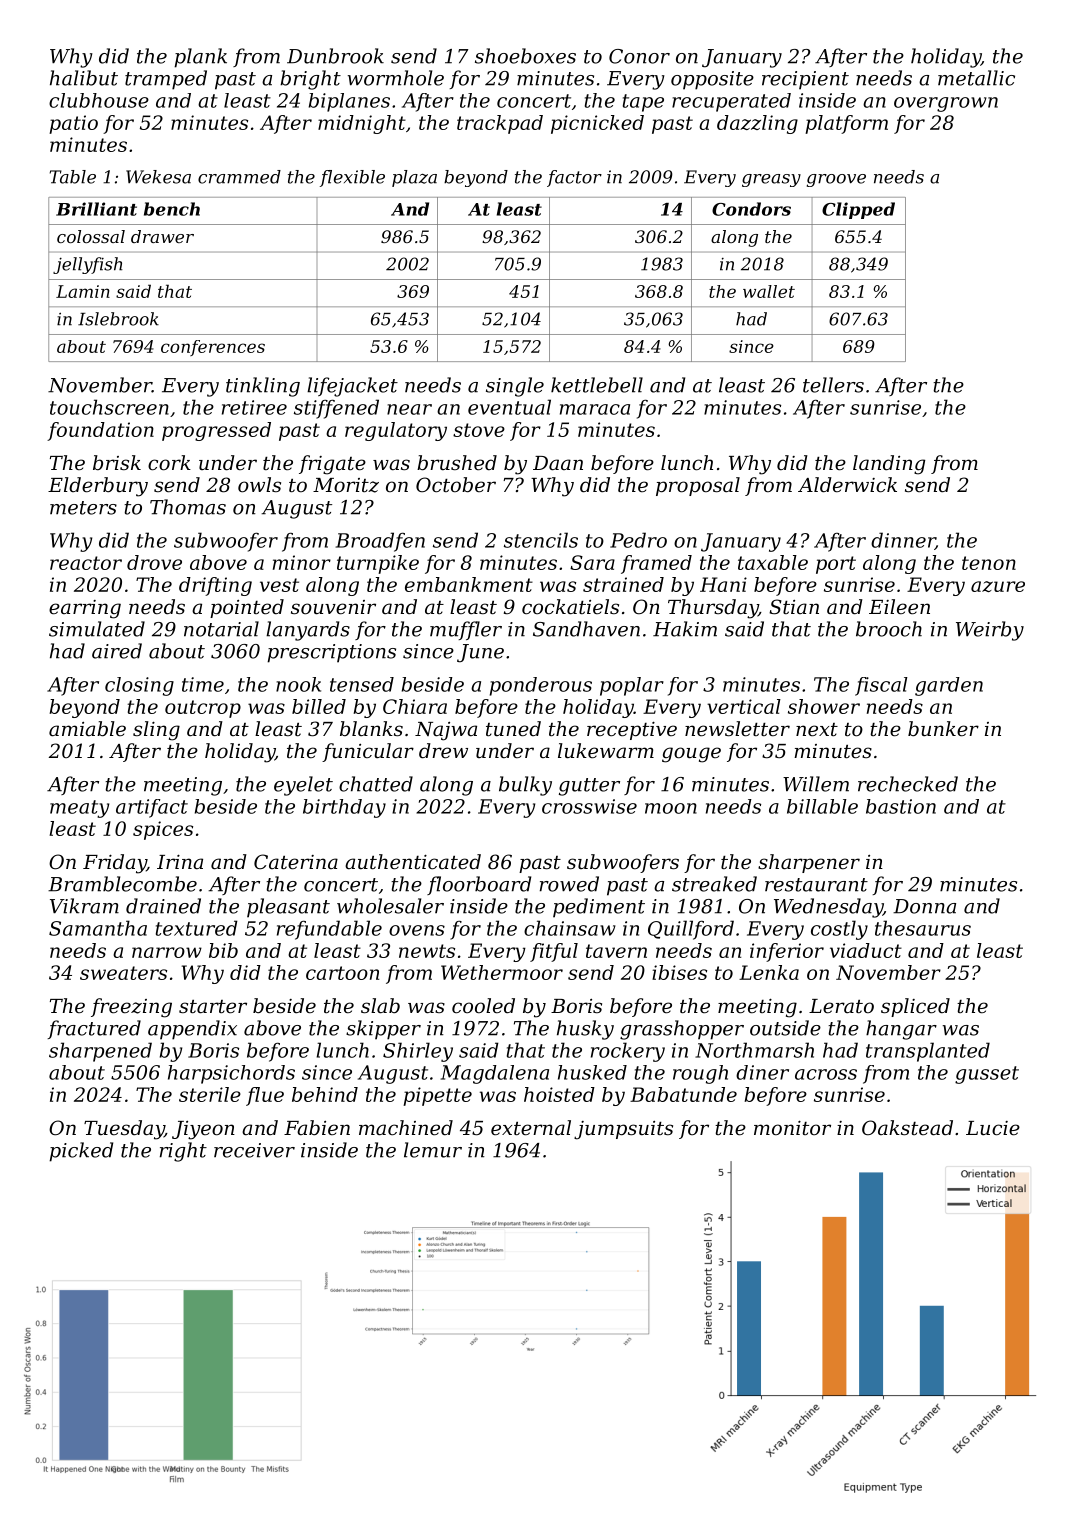 This screenshot has width=1077, height=1523. Describe the element at coordinates (239, 177) in the screenshot. I see `crammed` at that location.
